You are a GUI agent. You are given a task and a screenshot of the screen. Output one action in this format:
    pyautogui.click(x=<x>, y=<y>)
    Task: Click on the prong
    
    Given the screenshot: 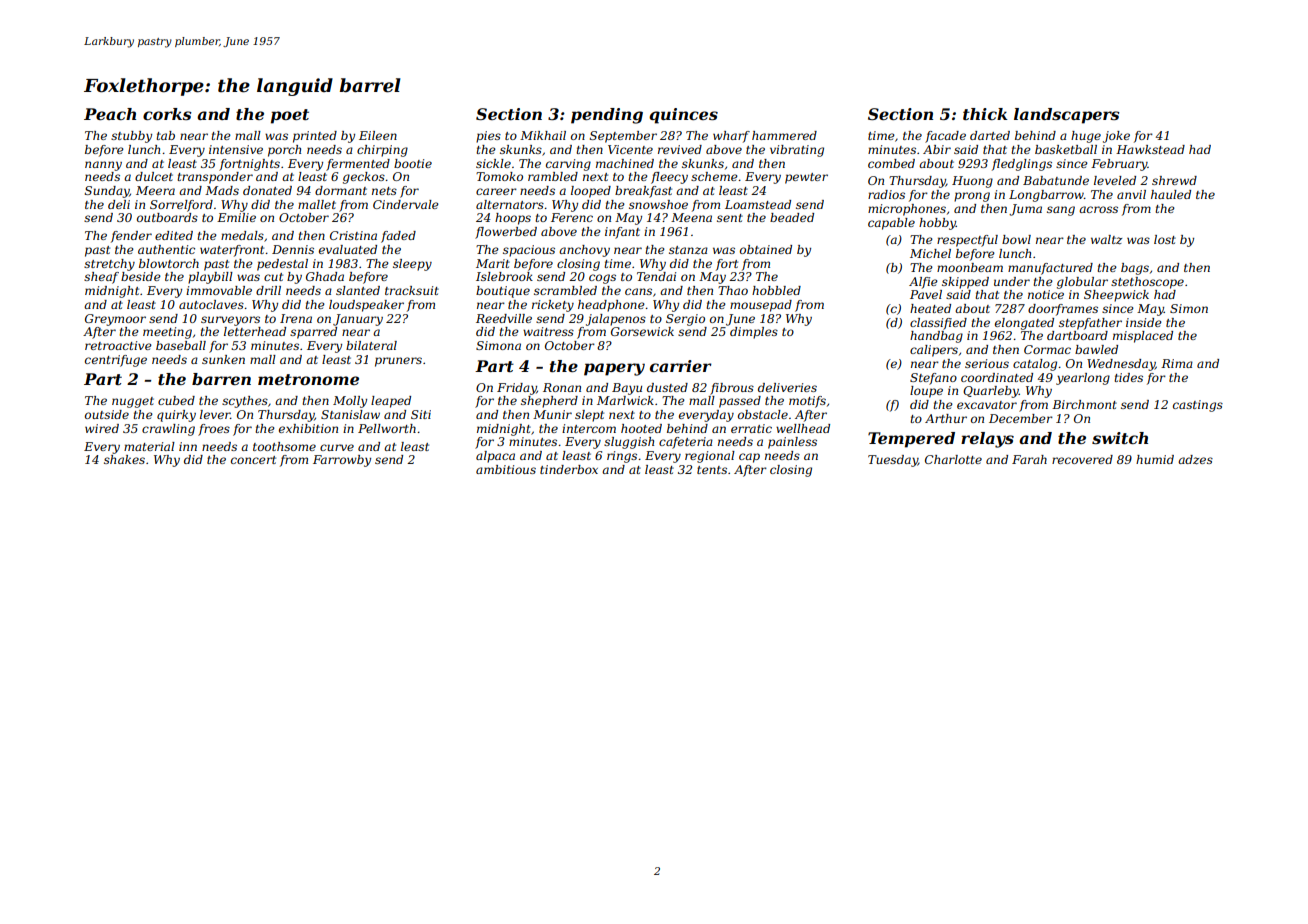 What is the action you would take?
    pyautogui.click(x=972, y=197)
